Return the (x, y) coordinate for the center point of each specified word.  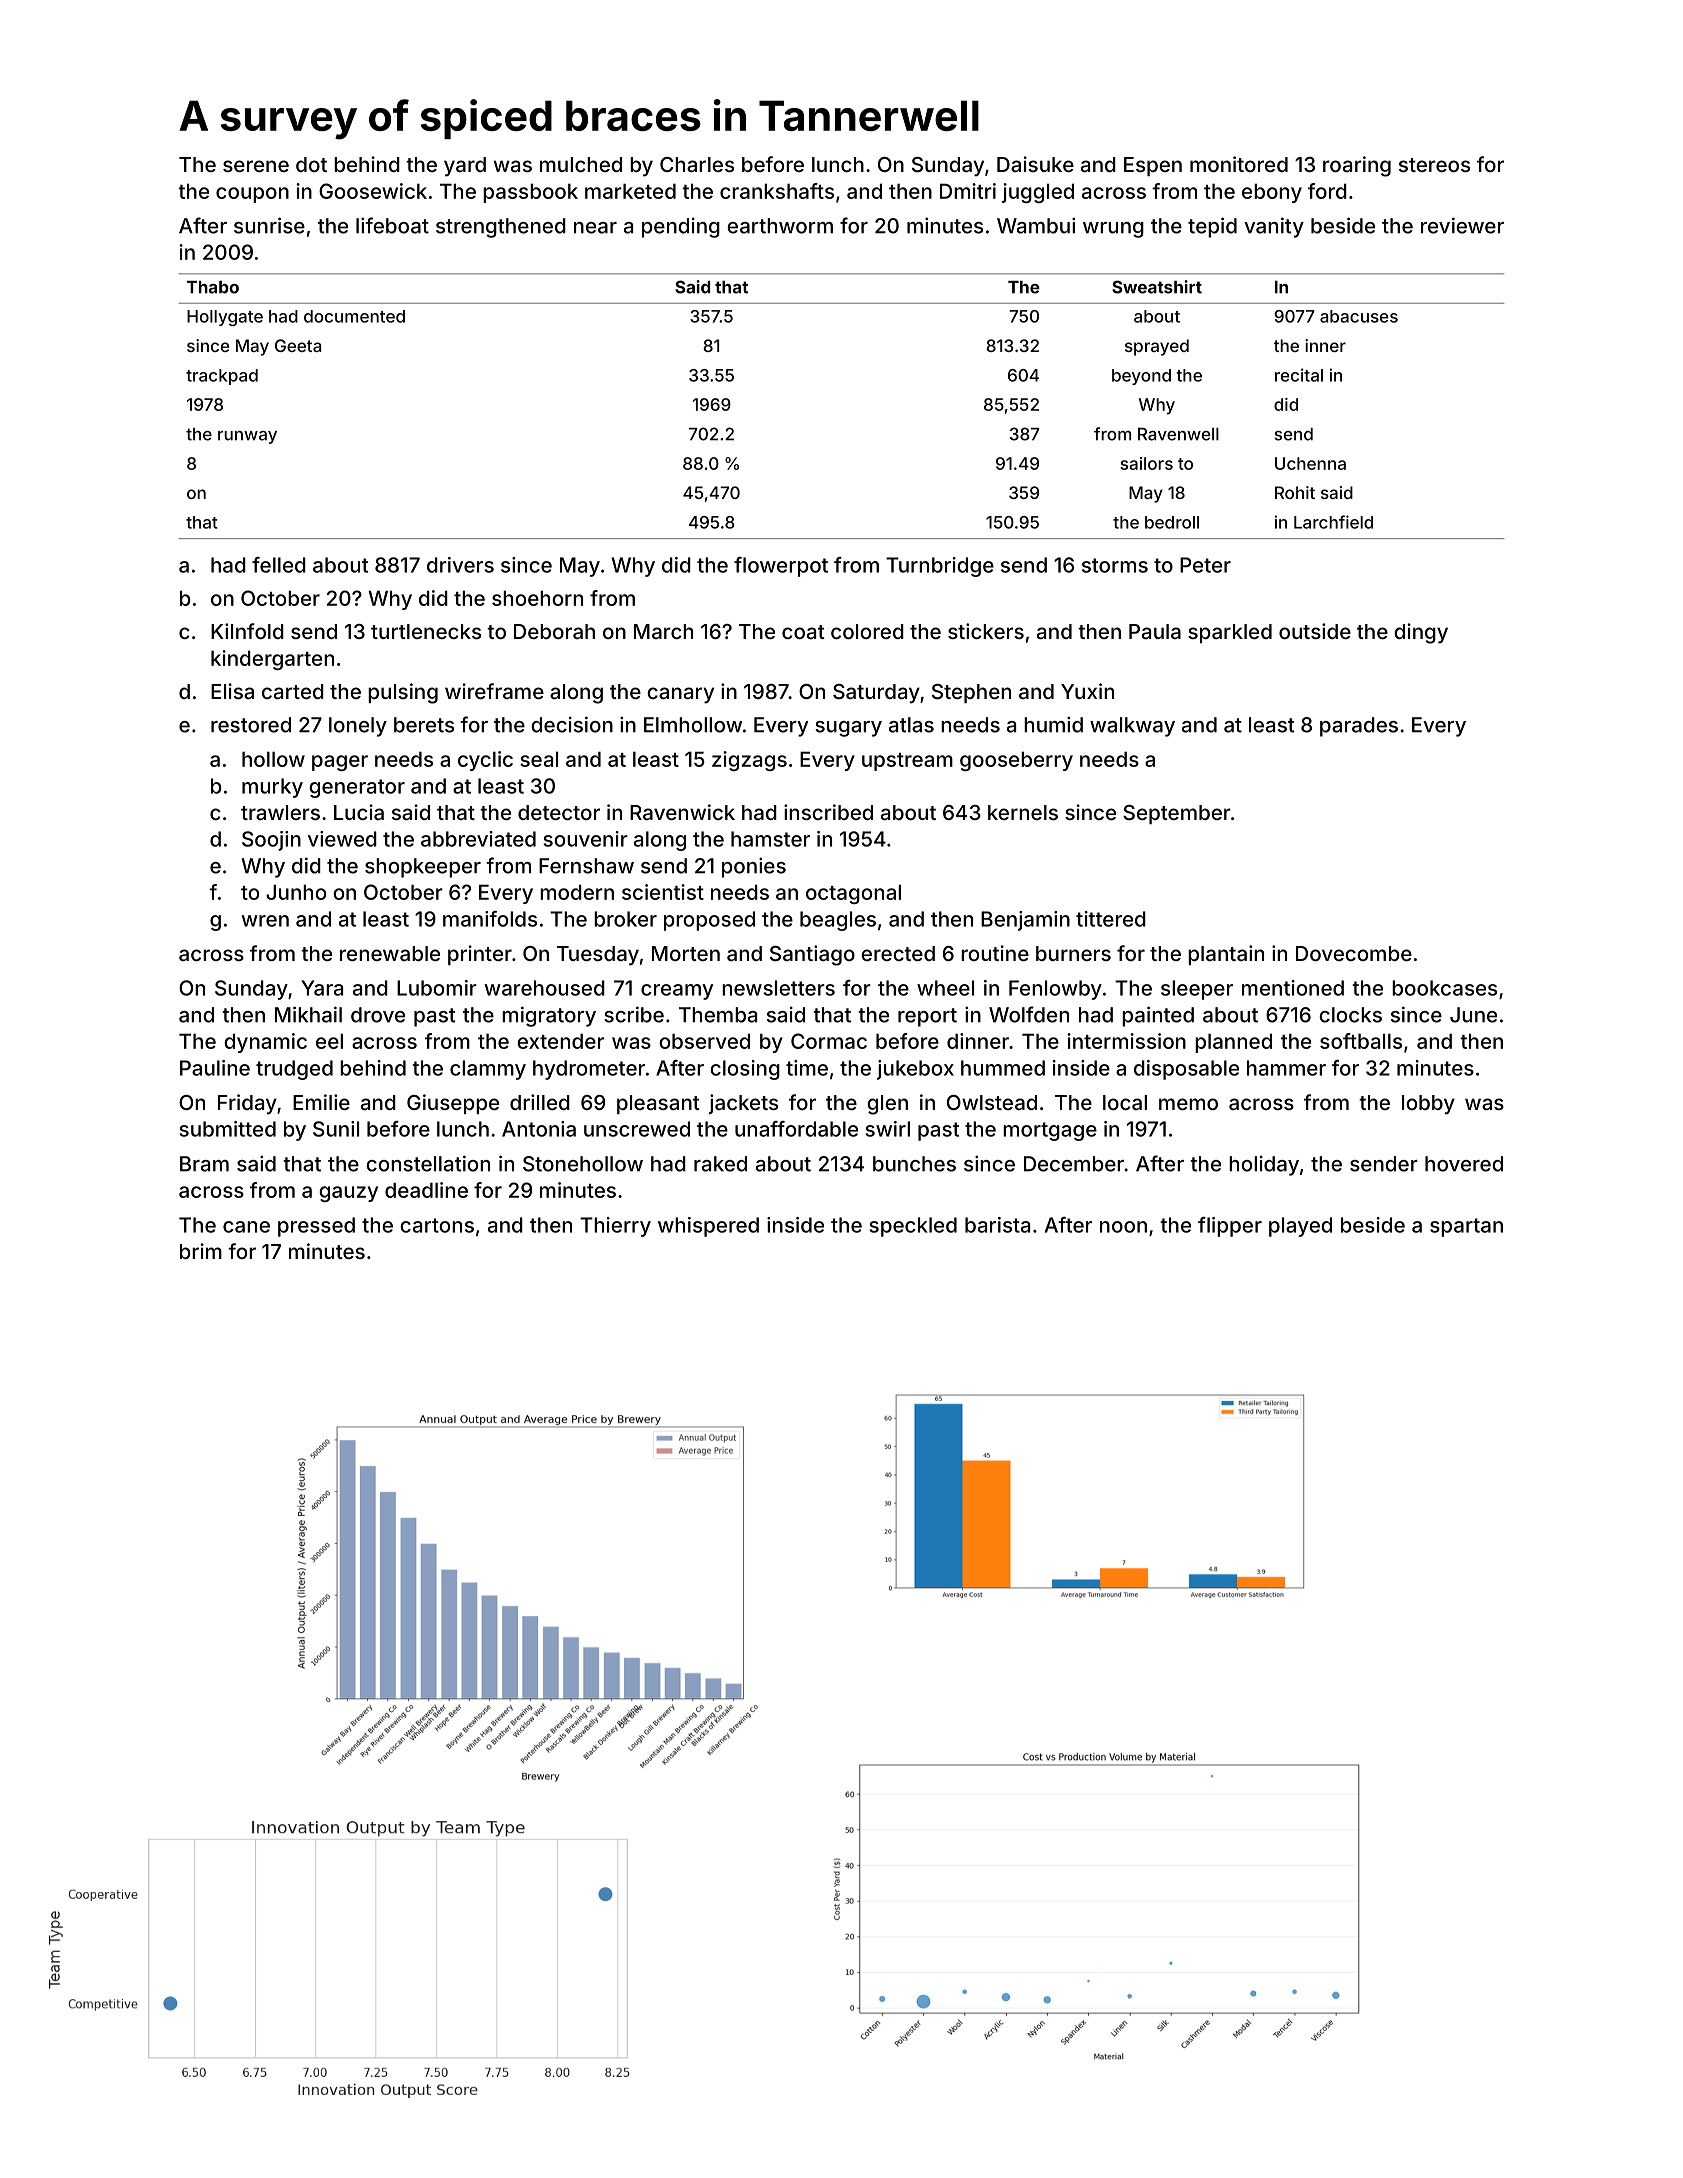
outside (1315, 631)
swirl (888, 1129)
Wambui (1036, 225)
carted (293, 691)
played (1300, 1227)
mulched (581, 164)
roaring (1357, 166)
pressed (316, 1227)
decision (572, 724)
